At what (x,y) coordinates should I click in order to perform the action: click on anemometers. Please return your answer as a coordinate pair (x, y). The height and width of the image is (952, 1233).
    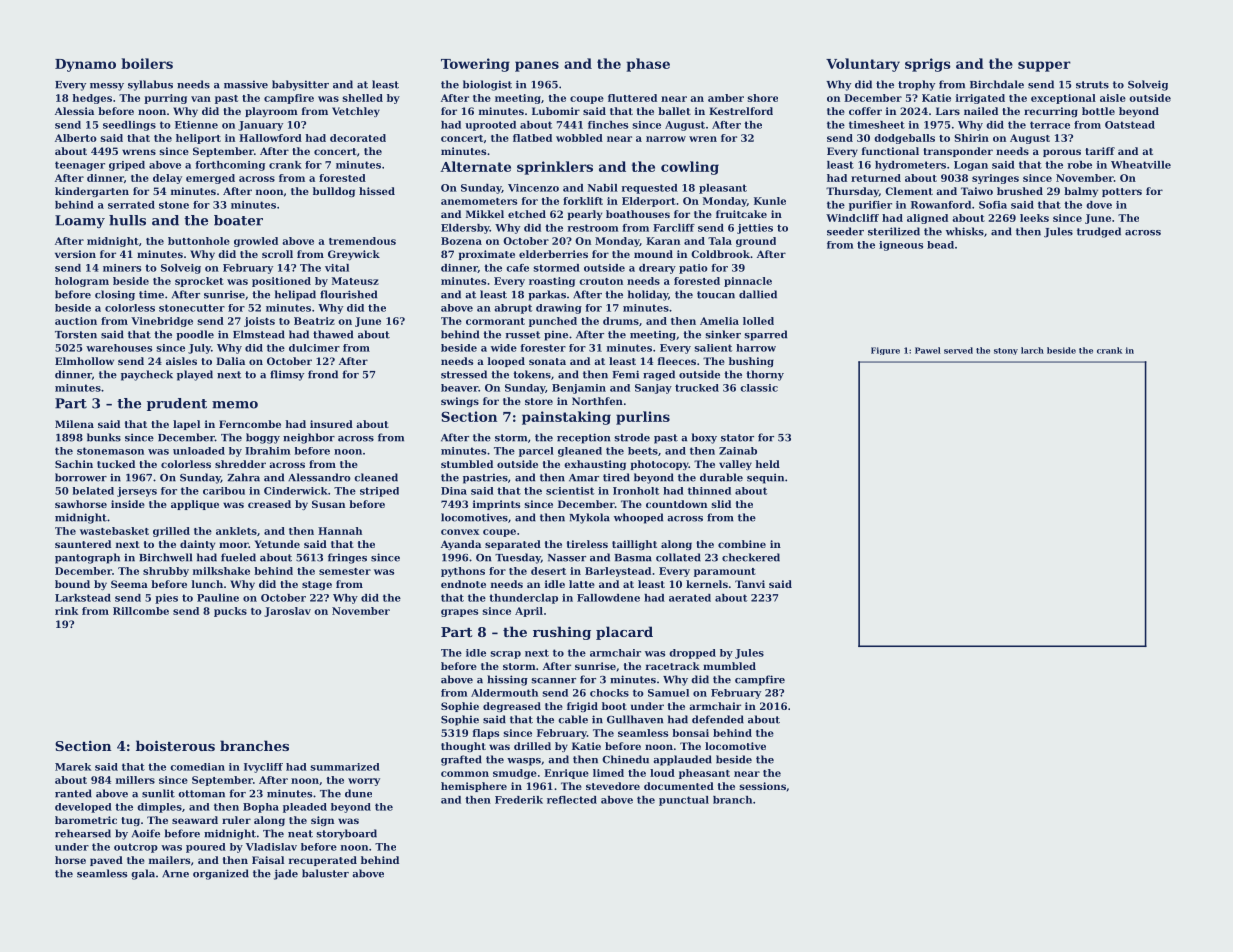
    Looking at the image, I should click on (479, 201).
